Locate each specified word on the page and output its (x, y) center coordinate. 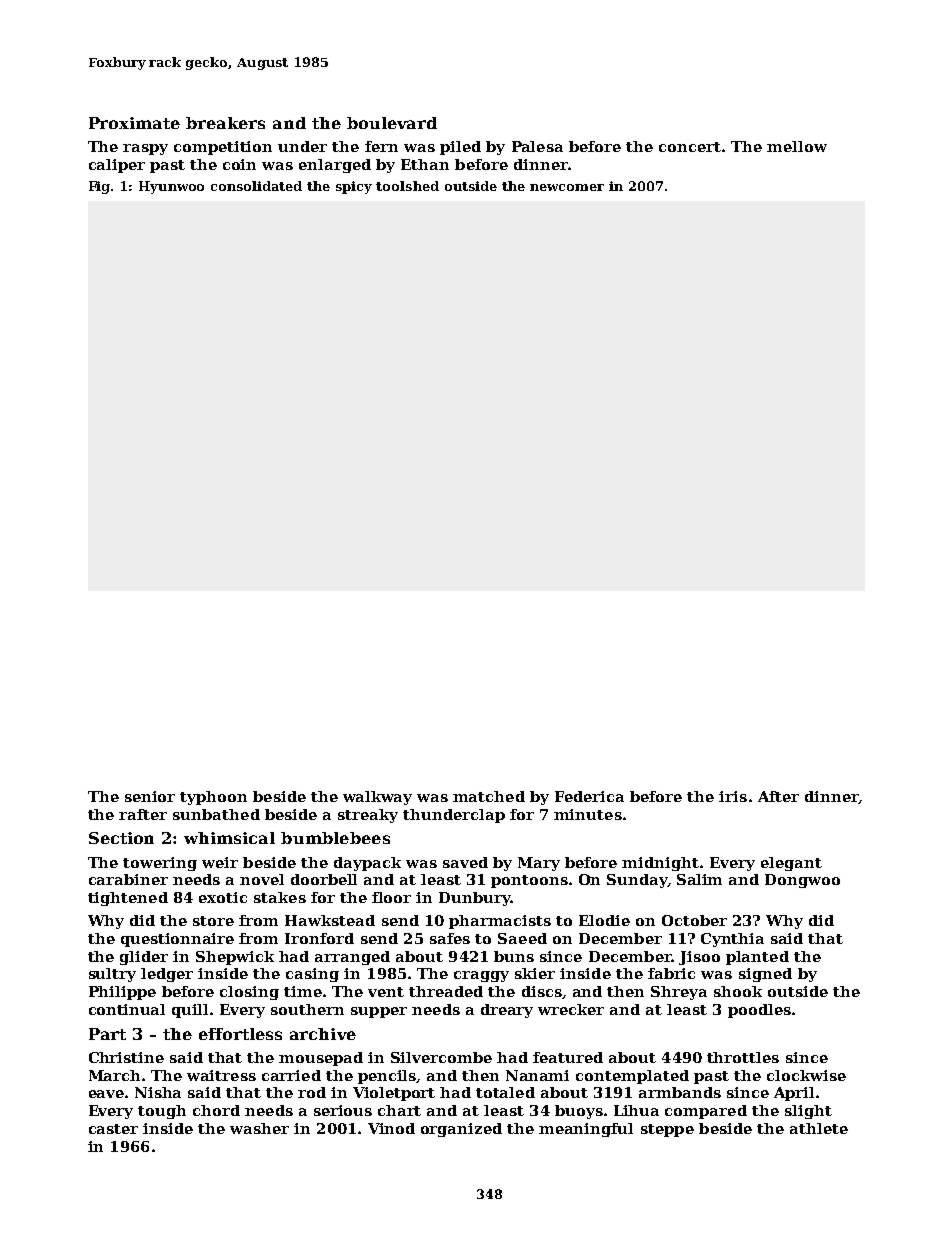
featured (568, 1057)
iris (733, 796)
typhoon (213, 798)
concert (690, 147)
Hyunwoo (171, 187)
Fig (100, 187)
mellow (797, 146)
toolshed (407, 186)
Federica (589, 796)
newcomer (567, 187)
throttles (743, 1057)
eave (106, 1094)
